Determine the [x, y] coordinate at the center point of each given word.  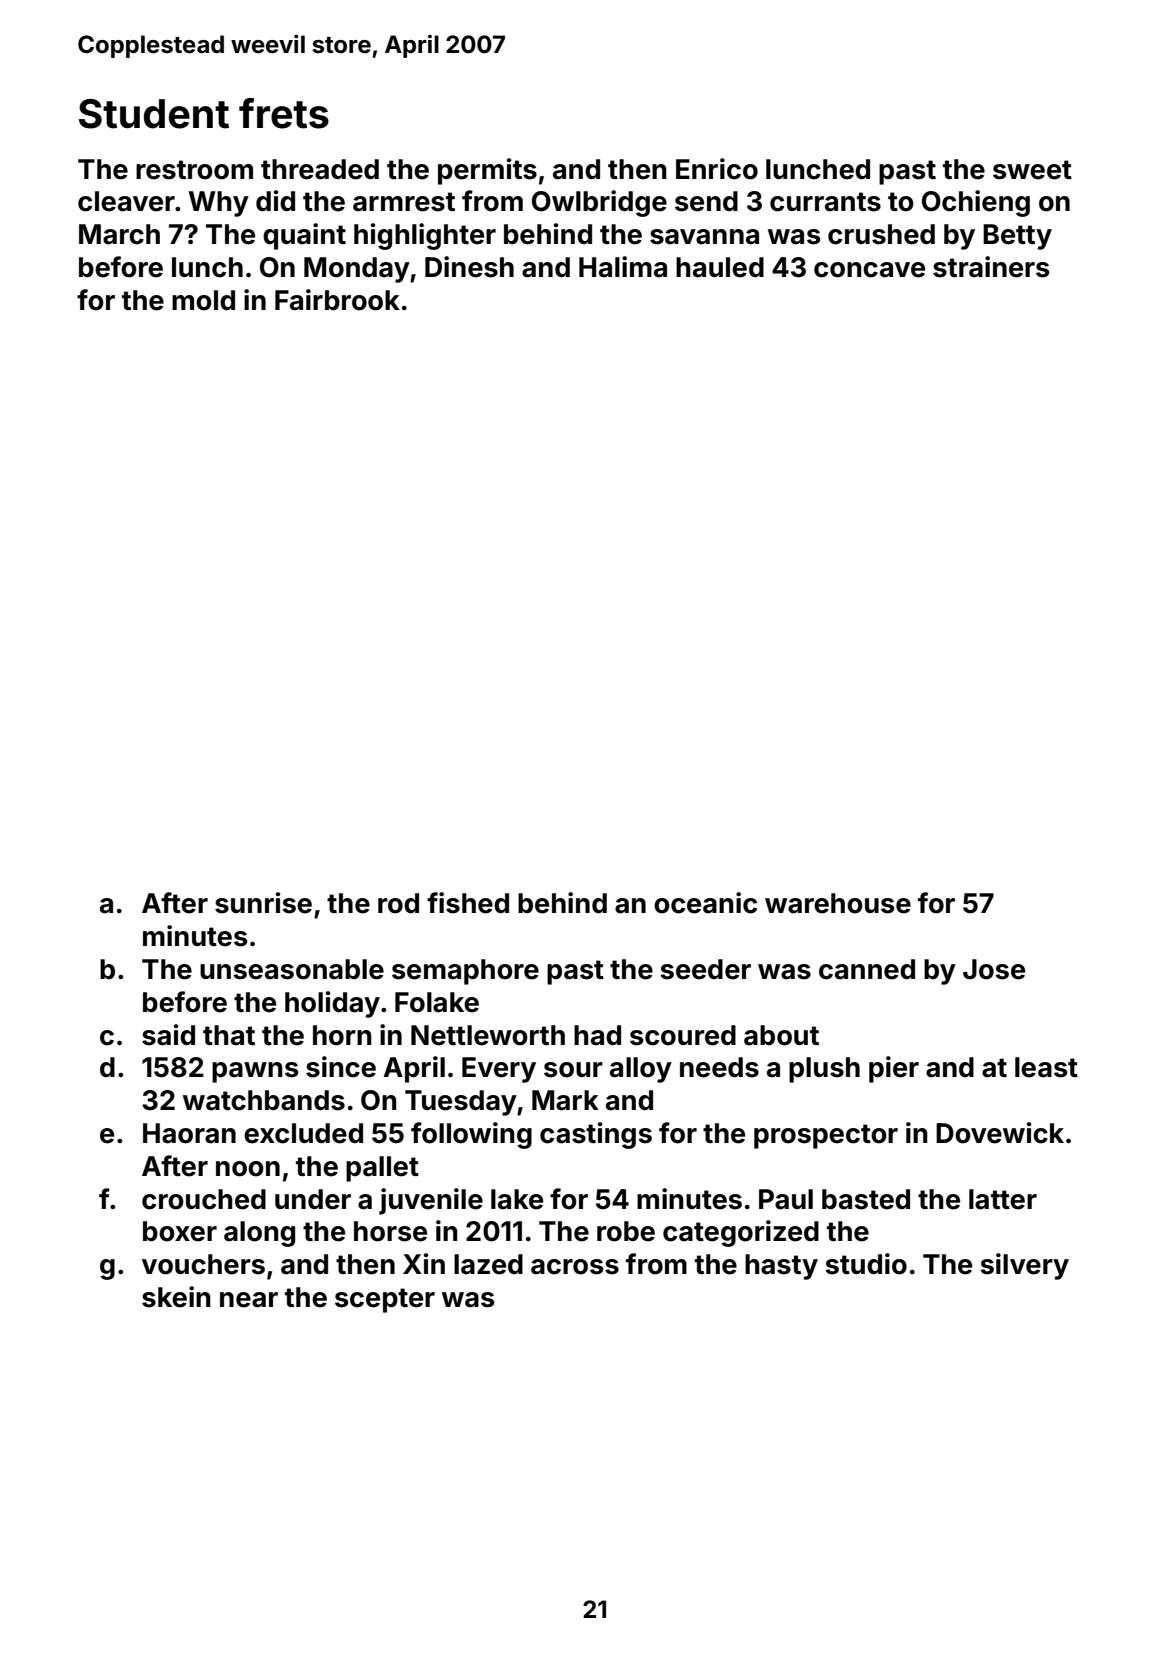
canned [867, 969]
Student [154, 114]
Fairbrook [337, 300]
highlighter [425, 236]
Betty [1017, 237]
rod [398, 903]
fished [468, 903]
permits [487, 171]
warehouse [838, 903]
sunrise [263, 903]
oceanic [705, 903]
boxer [180, 1231]
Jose [994, 969]
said [168, 1035]
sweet [1032, 170]
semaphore [465, 972]
